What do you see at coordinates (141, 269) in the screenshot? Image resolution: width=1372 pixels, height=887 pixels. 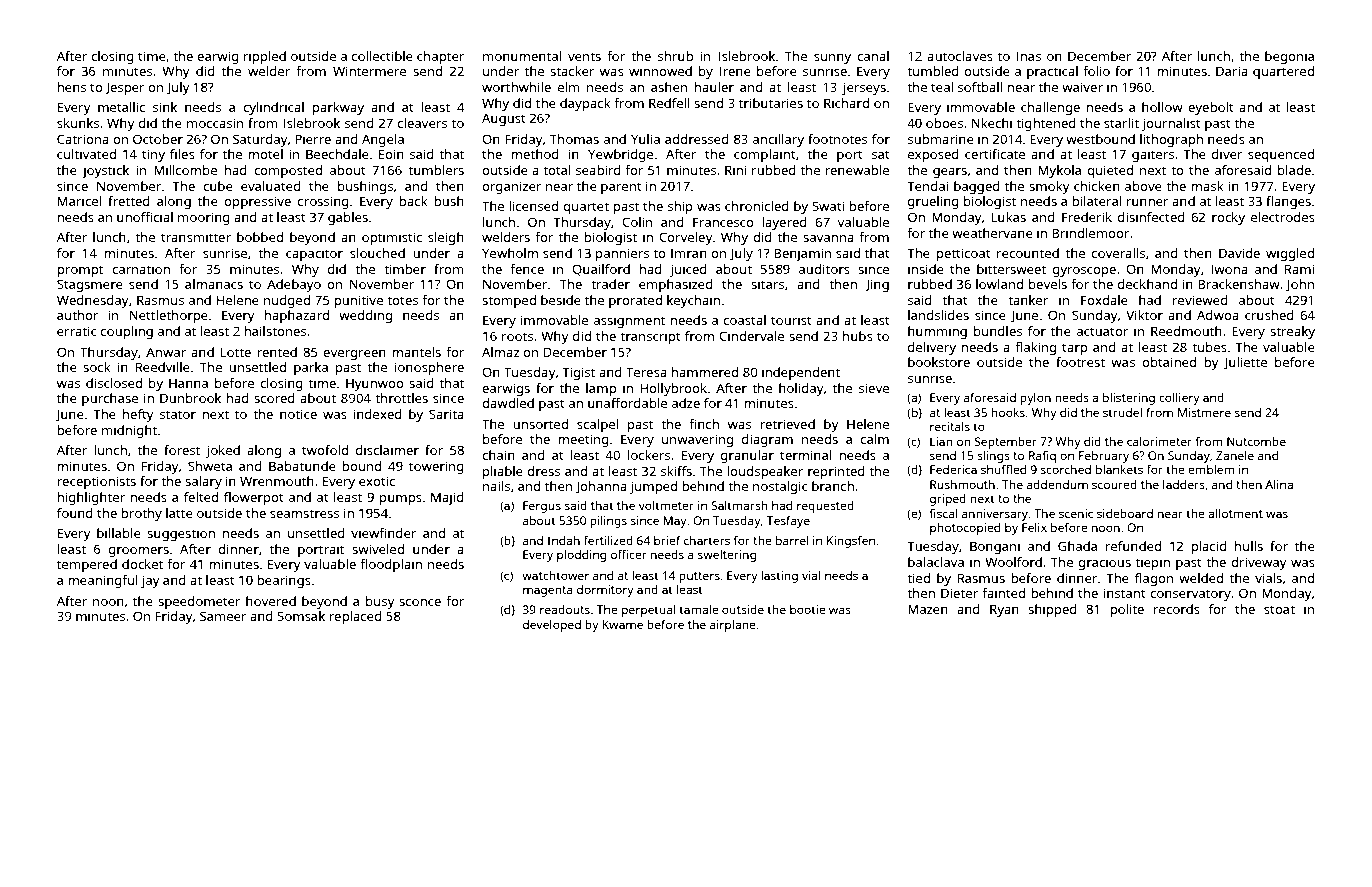 I see `carnation` at bounding box center [141, 269].
